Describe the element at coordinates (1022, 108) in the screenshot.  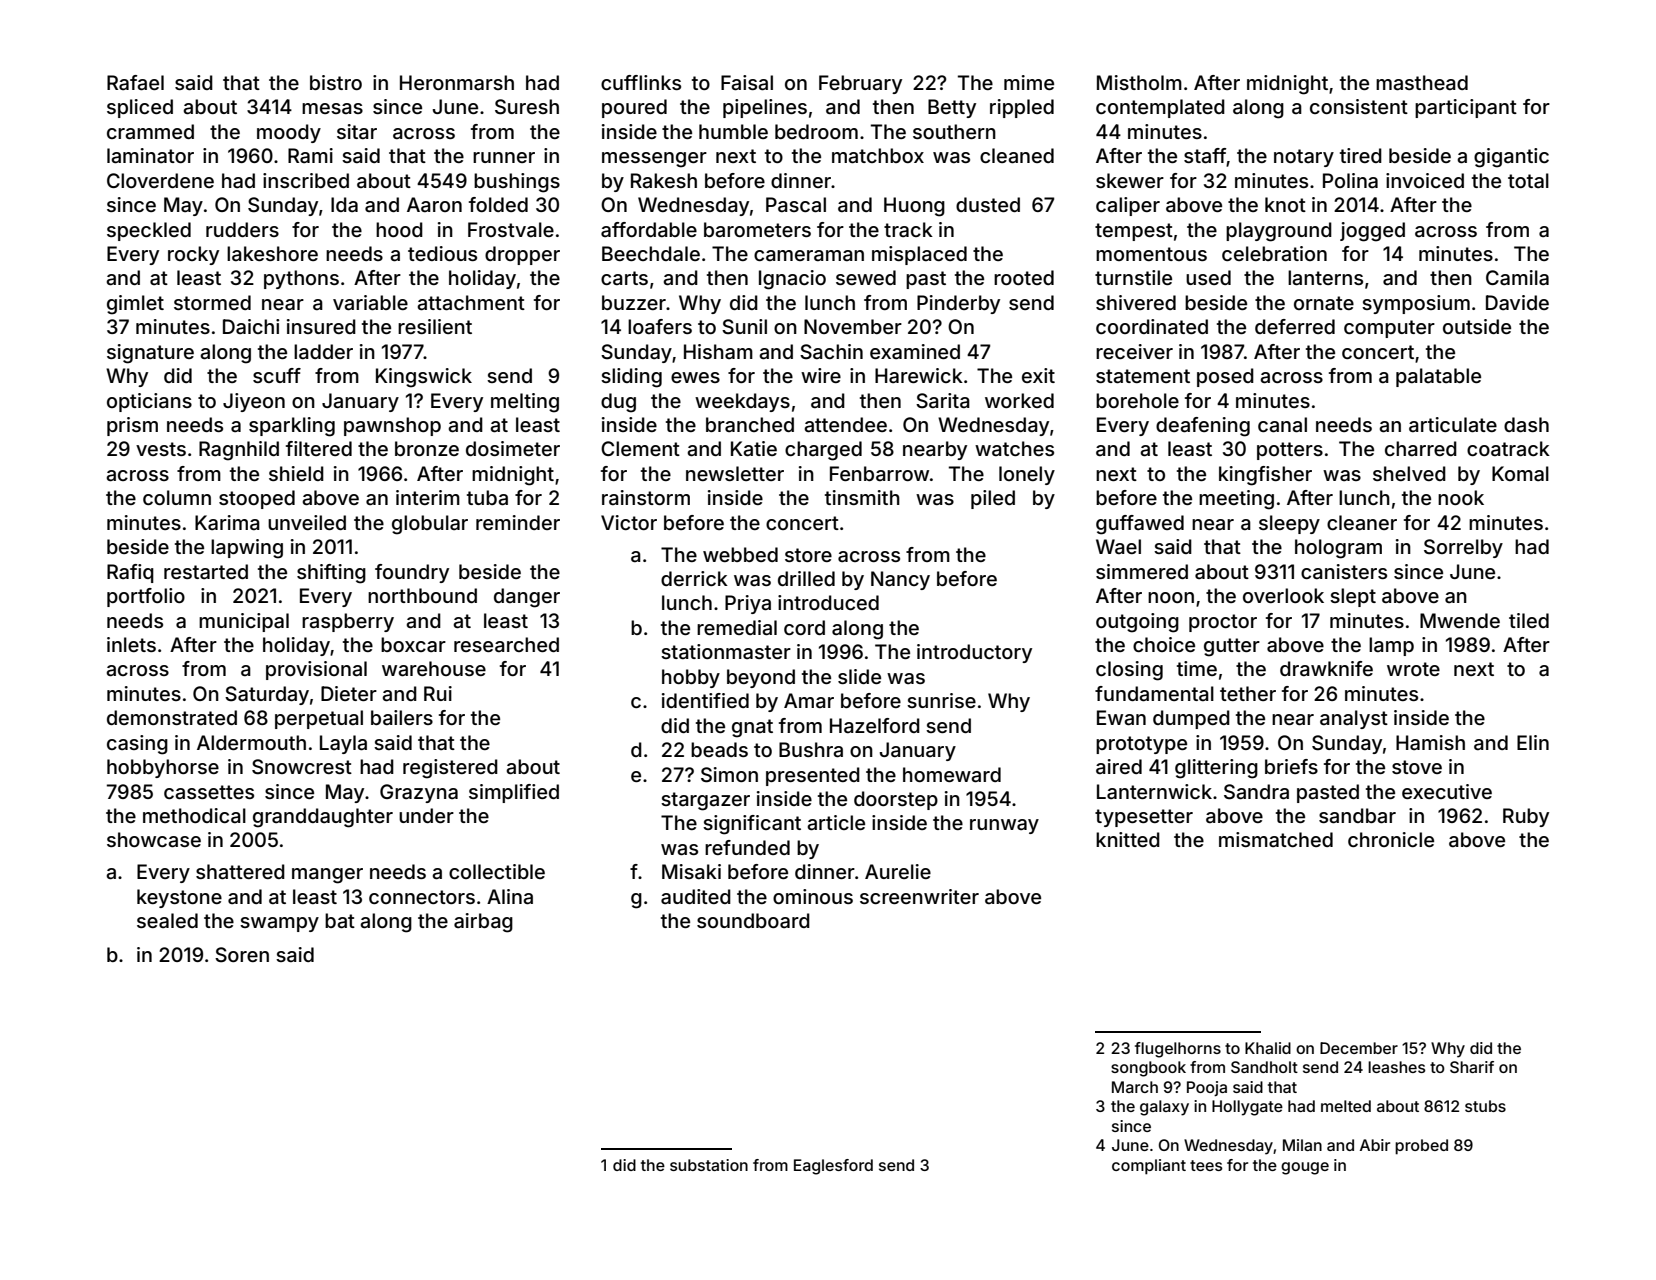
I see `rippled` at that location.
